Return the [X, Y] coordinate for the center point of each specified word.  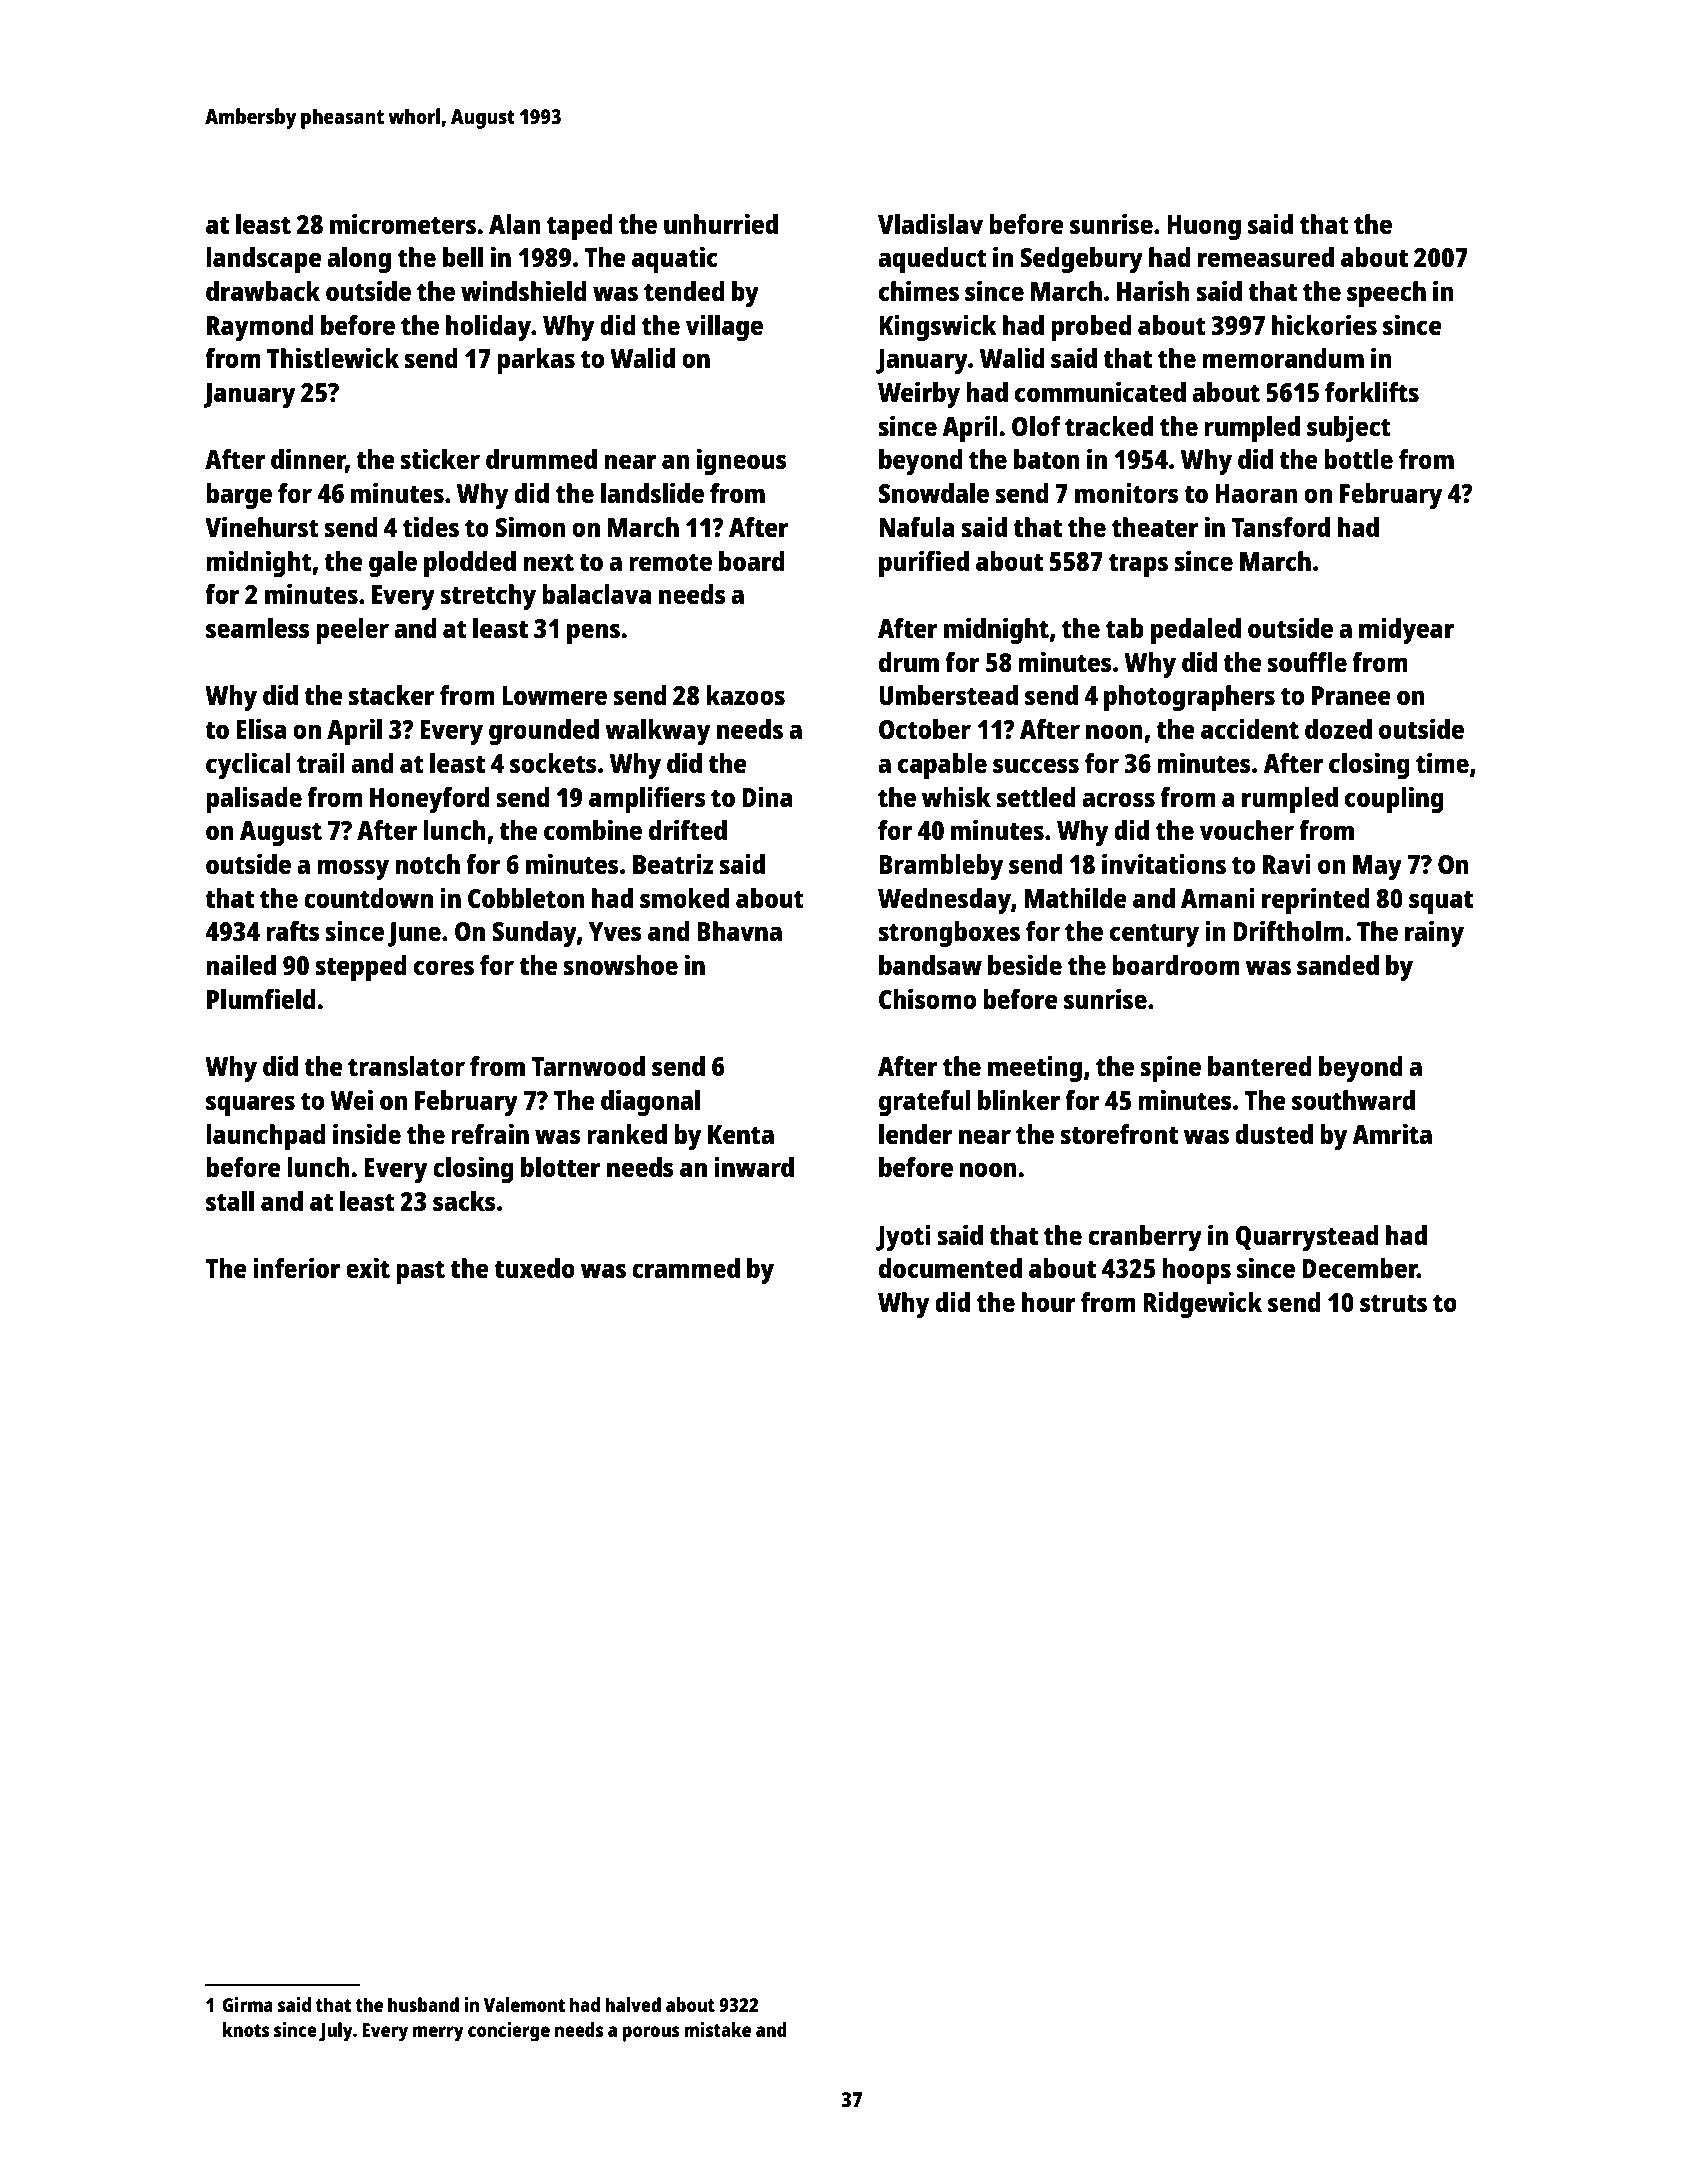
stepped [361, 968]
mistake [717, 2029]
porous [651, 2034]
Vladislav [930, 223]
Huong [1204, 227]
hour [1049, 1302]
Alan [515, 224]
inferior [296, 1267]
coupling [1394, 799]
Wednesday [944, 901]
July [336, 2032]
